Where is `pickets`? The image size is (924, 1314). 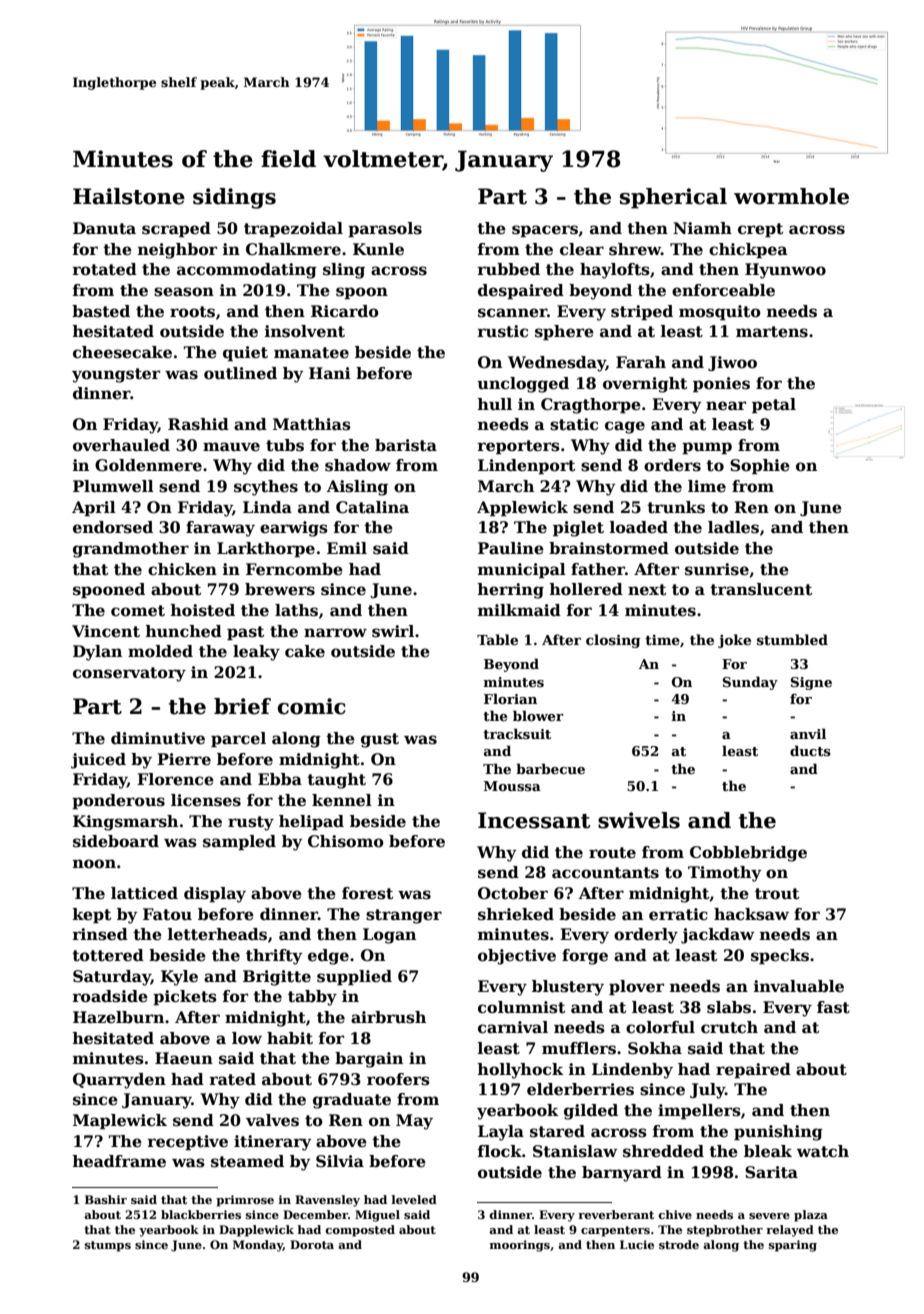
pickets is located at coordinates (185, 997).
